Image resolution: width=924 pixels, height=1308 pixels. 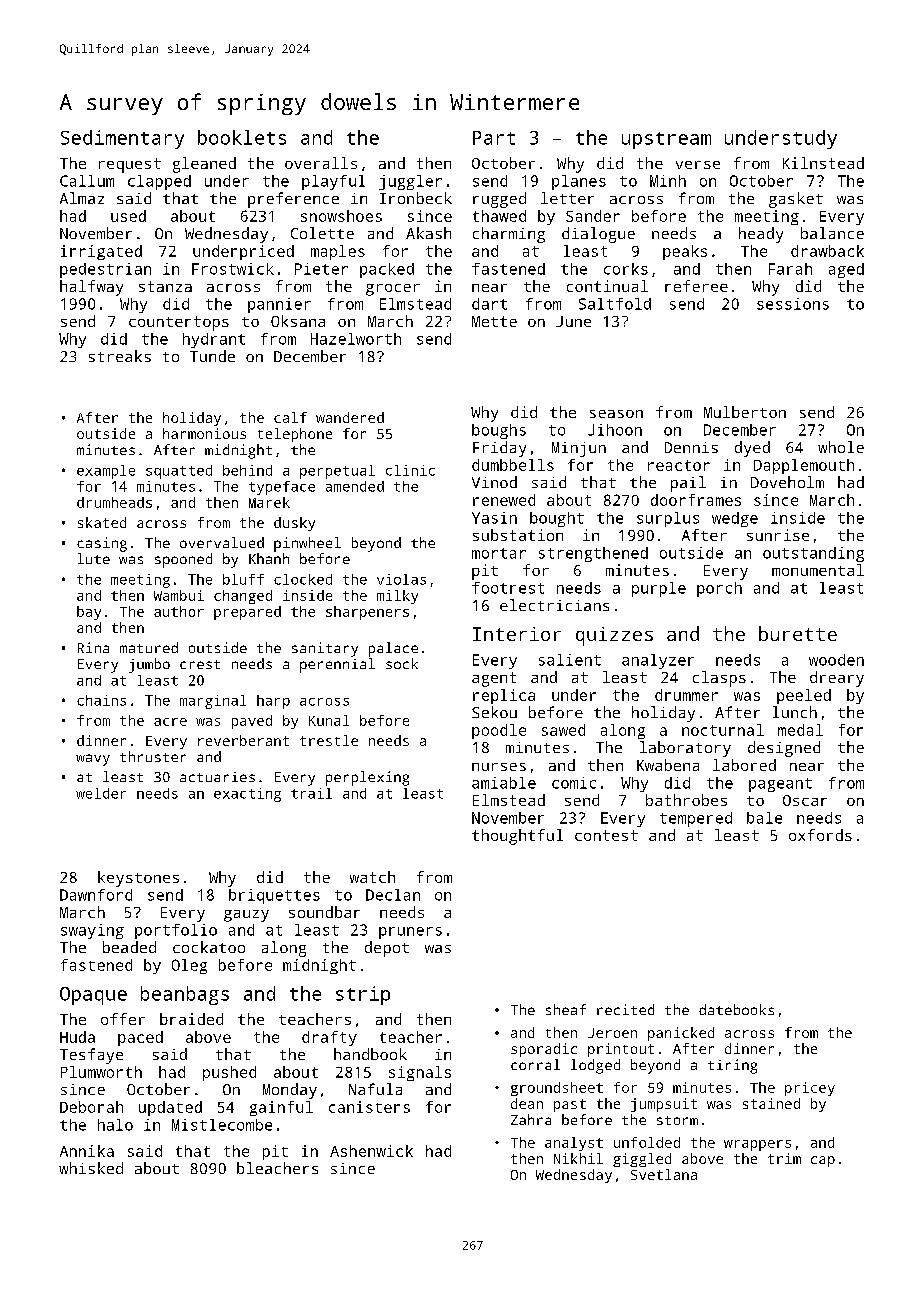 I want to click on hydrant, so click(x=214, y=340).
